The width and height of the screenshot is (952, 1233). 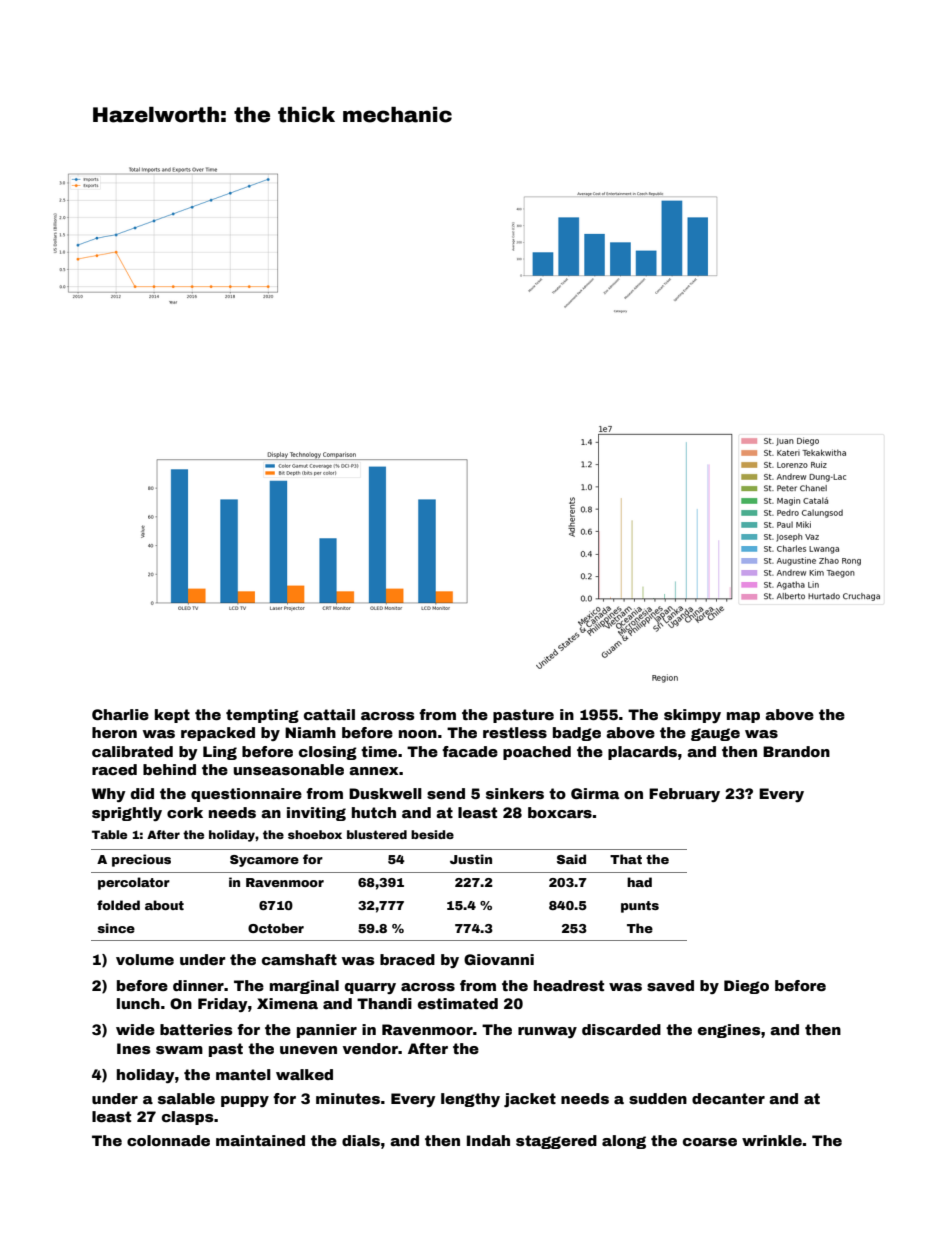 I want to click on saved, so click(x=670, y=985).
